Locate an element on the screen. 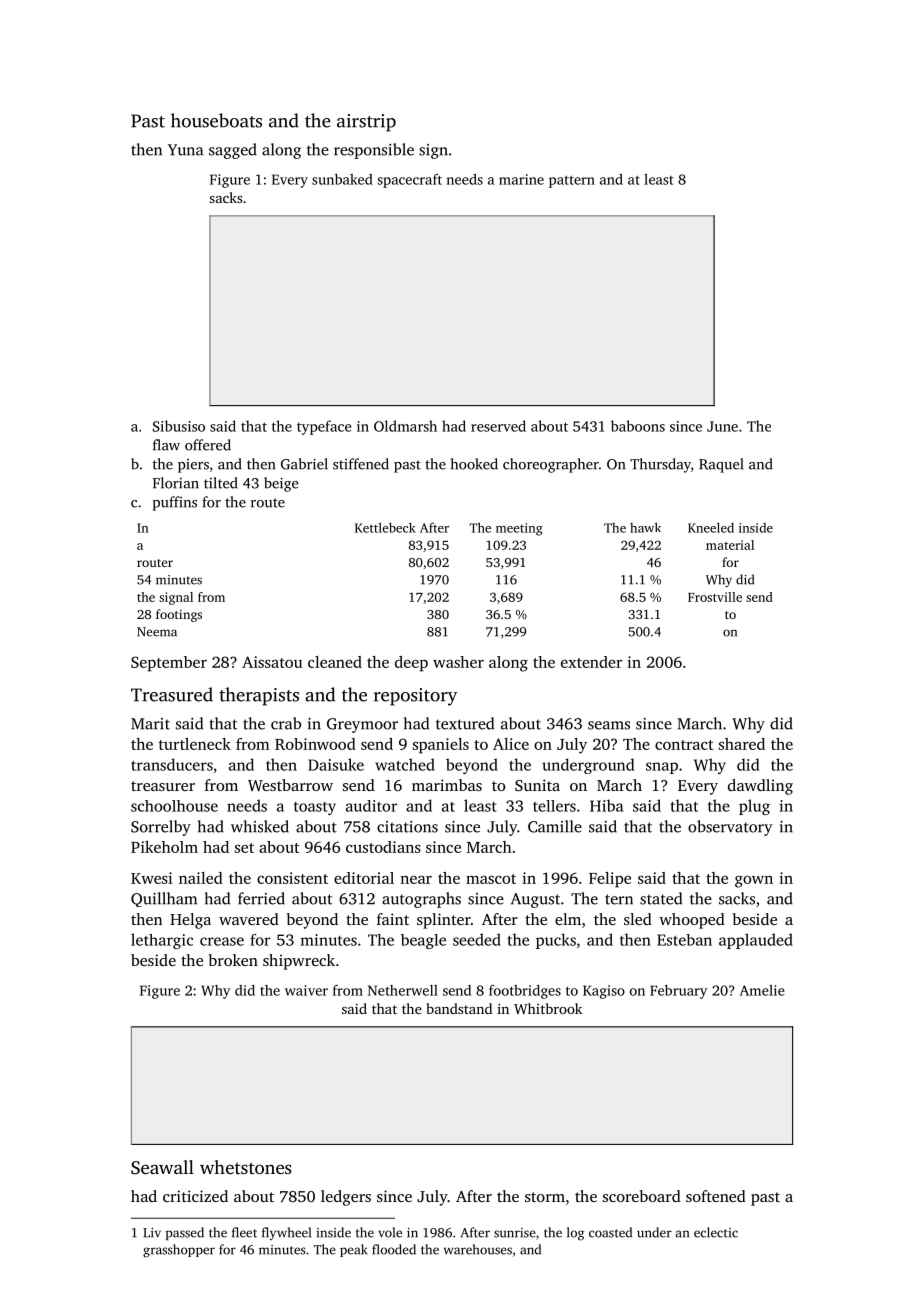 This screenshot has height=1314, width=924. houseboats is located at coordinates (216, 120).
